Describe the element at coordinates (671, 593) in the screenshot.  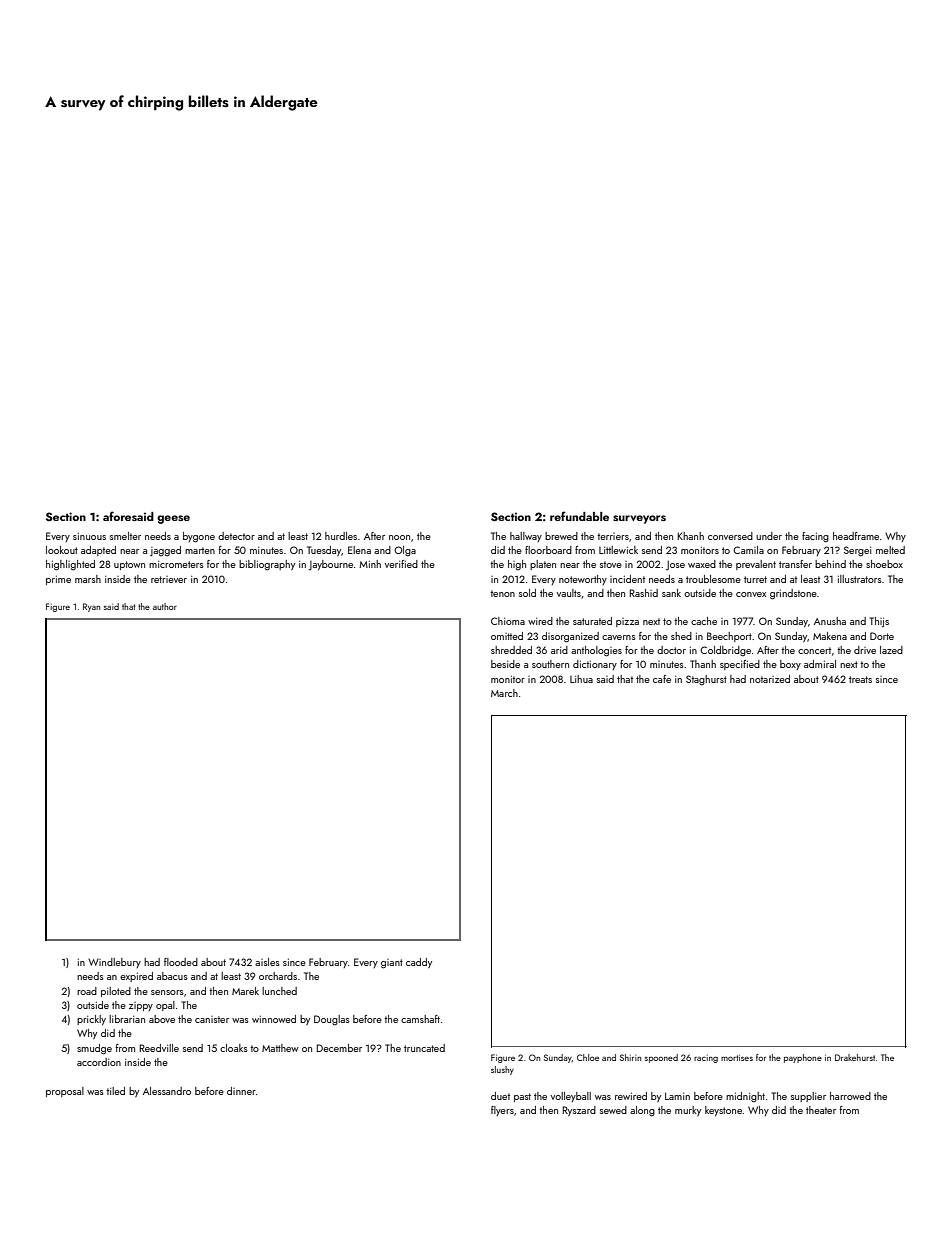
I see `sank` at that location.
